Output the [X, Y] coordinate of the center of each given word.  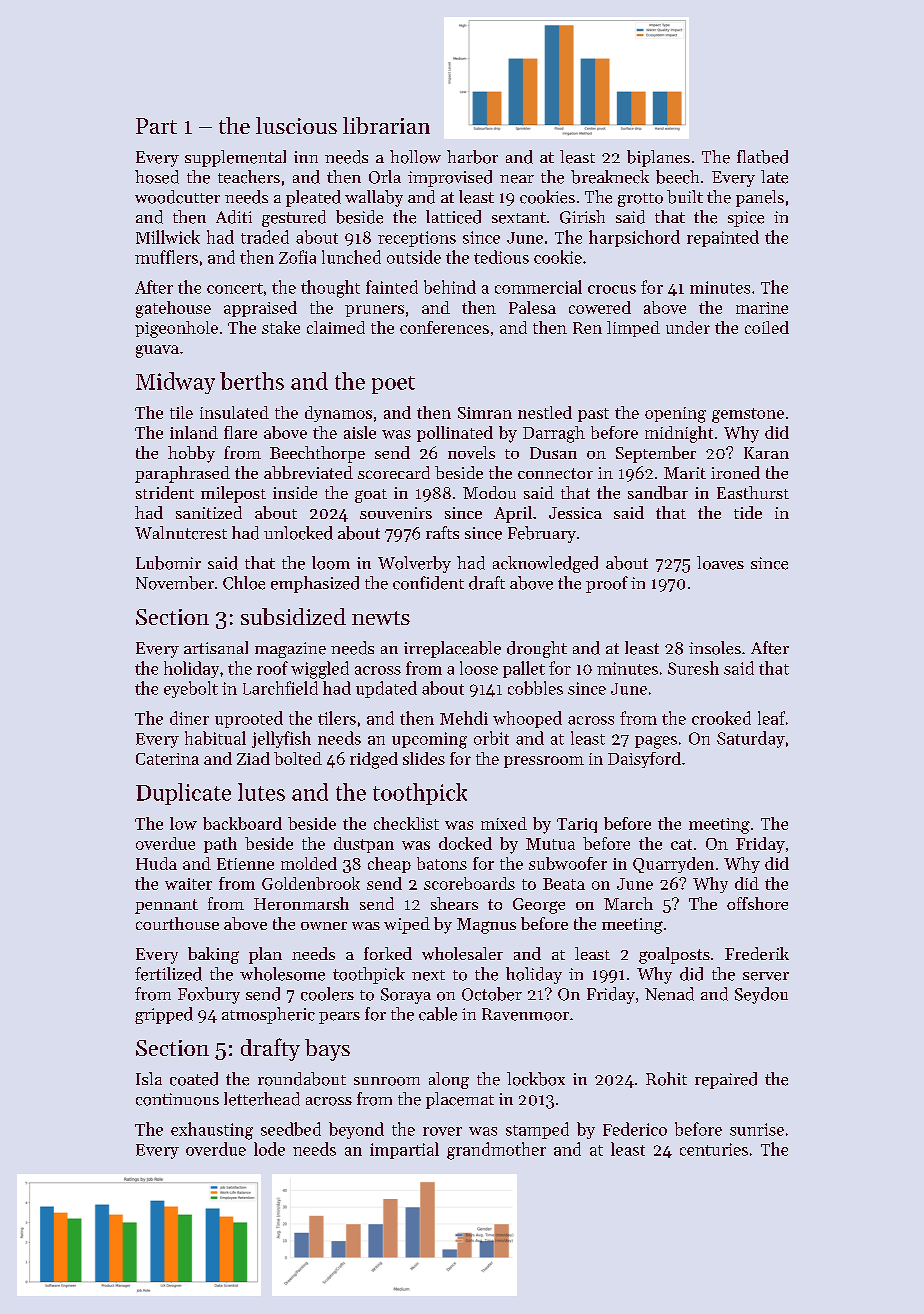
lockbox [536, 1079]
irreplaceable [452, 649]
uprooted [249, 719]
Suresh [693, 668]
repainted [723, 238]
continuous [177, 1099]
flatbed [762, 157]
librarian [386, 125]
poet [393, 385]
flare [240, 432]
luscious [296, 125]
